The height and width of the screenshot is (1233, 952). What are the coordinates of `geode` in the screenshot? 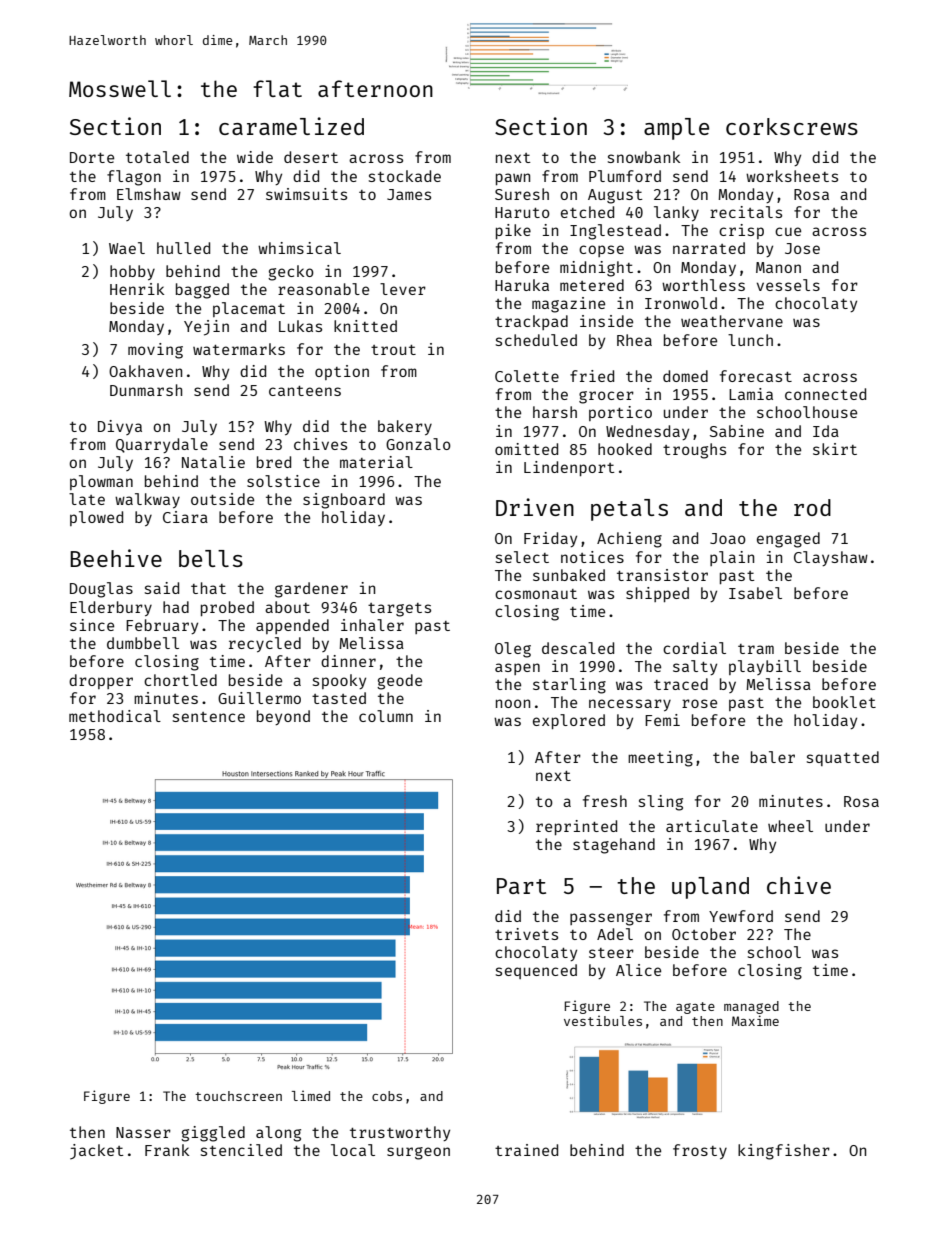 It's located at (399, 682).
